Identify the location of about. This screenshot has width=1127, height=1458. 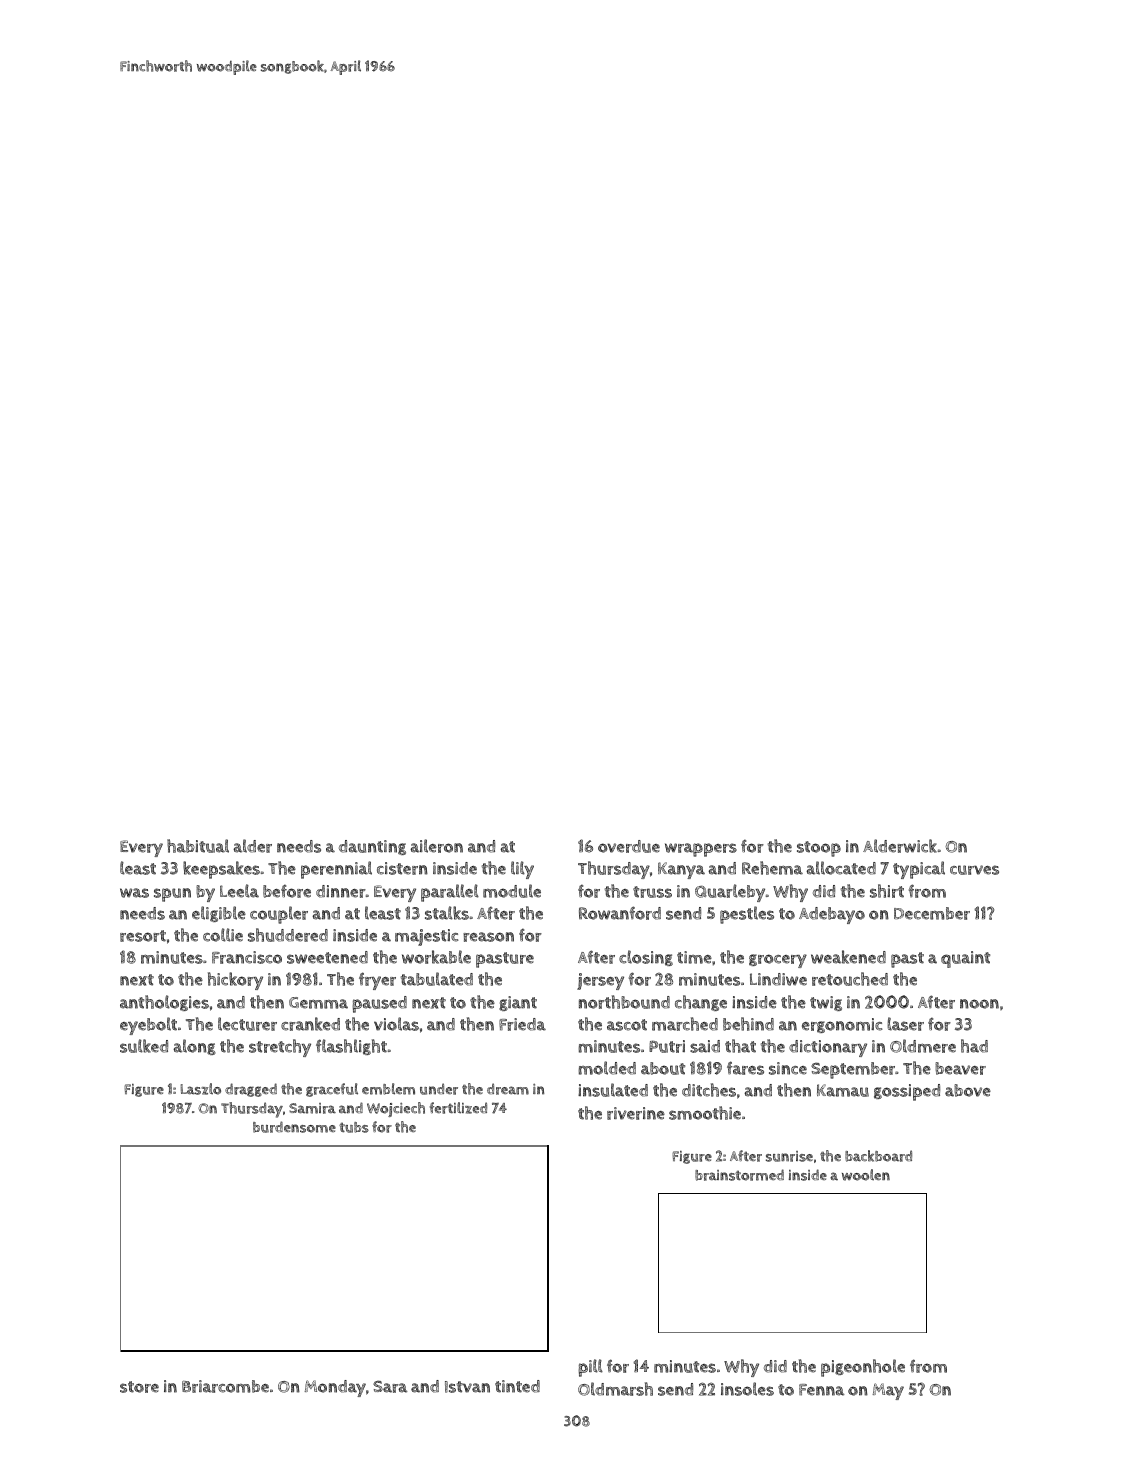
(663, 1068).
